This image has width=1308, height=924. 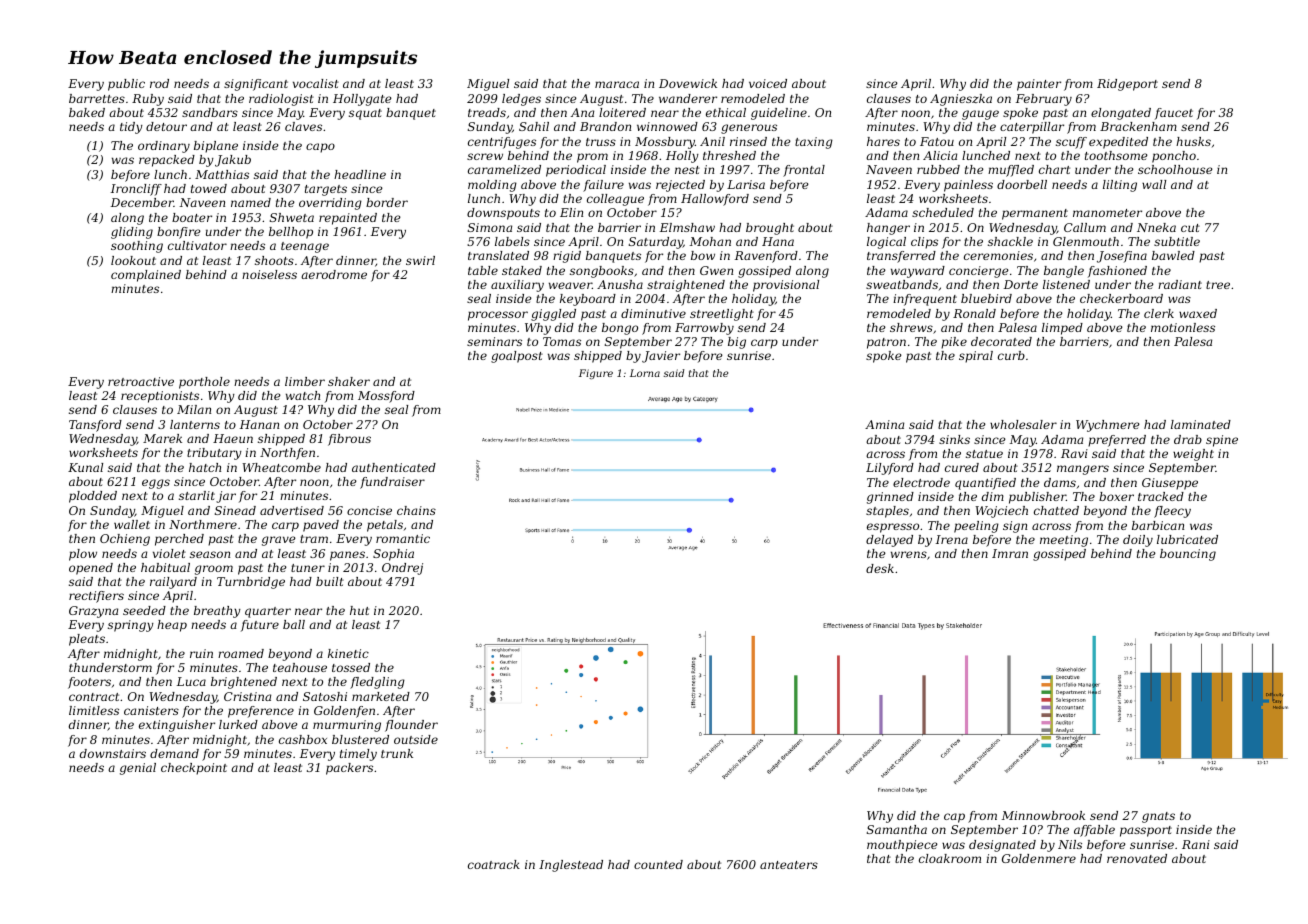 What do you see at coordinates (126, 85) in the image?
I see `public` at bounding box center [126, 85].
